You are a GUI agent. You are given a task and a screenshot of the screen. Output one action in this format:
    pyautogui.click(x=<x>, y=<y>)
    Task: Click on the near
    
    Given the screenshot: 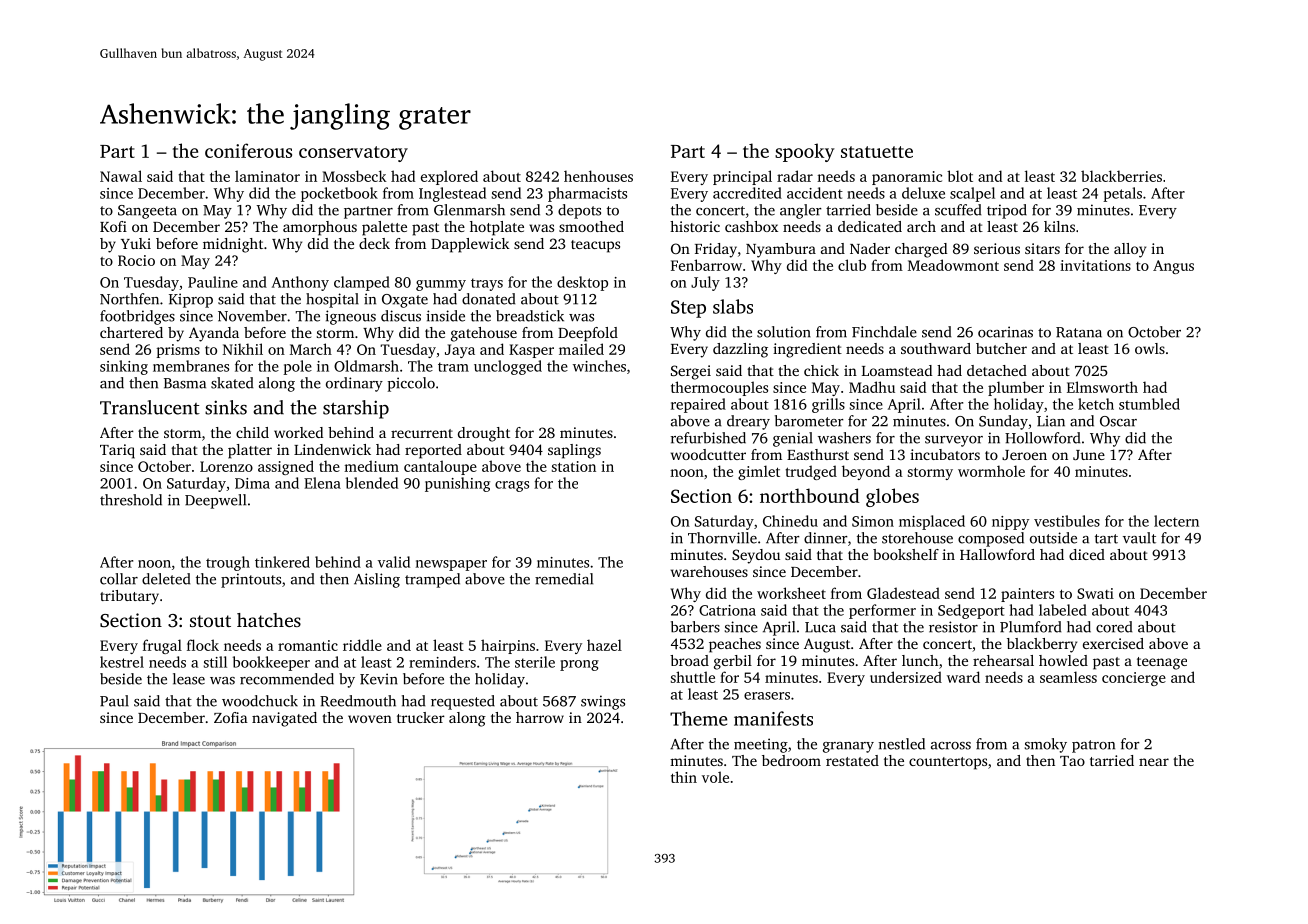 What is the action you would take?
    pyautogui.click(x=1154, y=762)
